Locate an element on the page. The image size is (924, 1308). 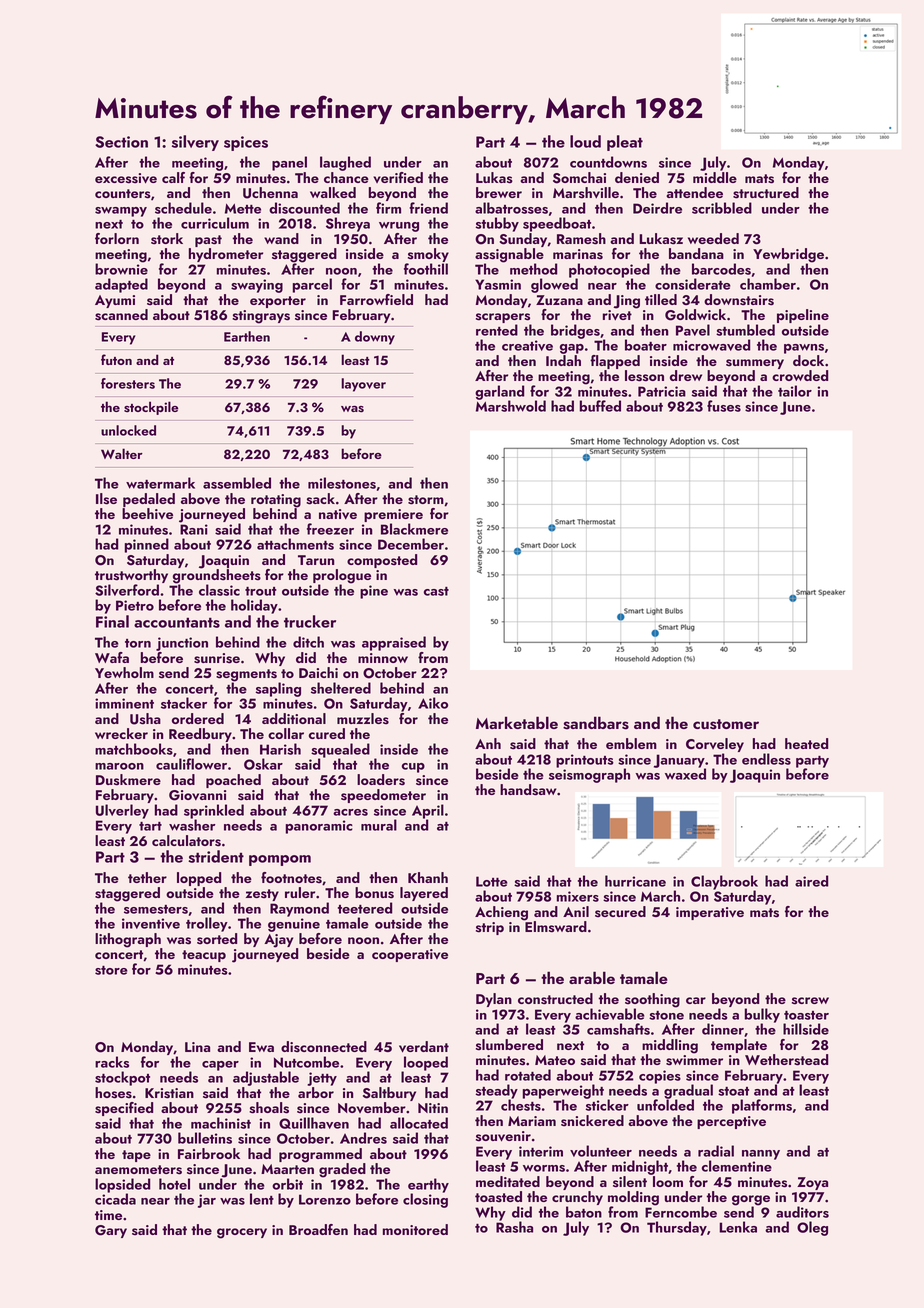
creative is located at coordinates (527, 345).
